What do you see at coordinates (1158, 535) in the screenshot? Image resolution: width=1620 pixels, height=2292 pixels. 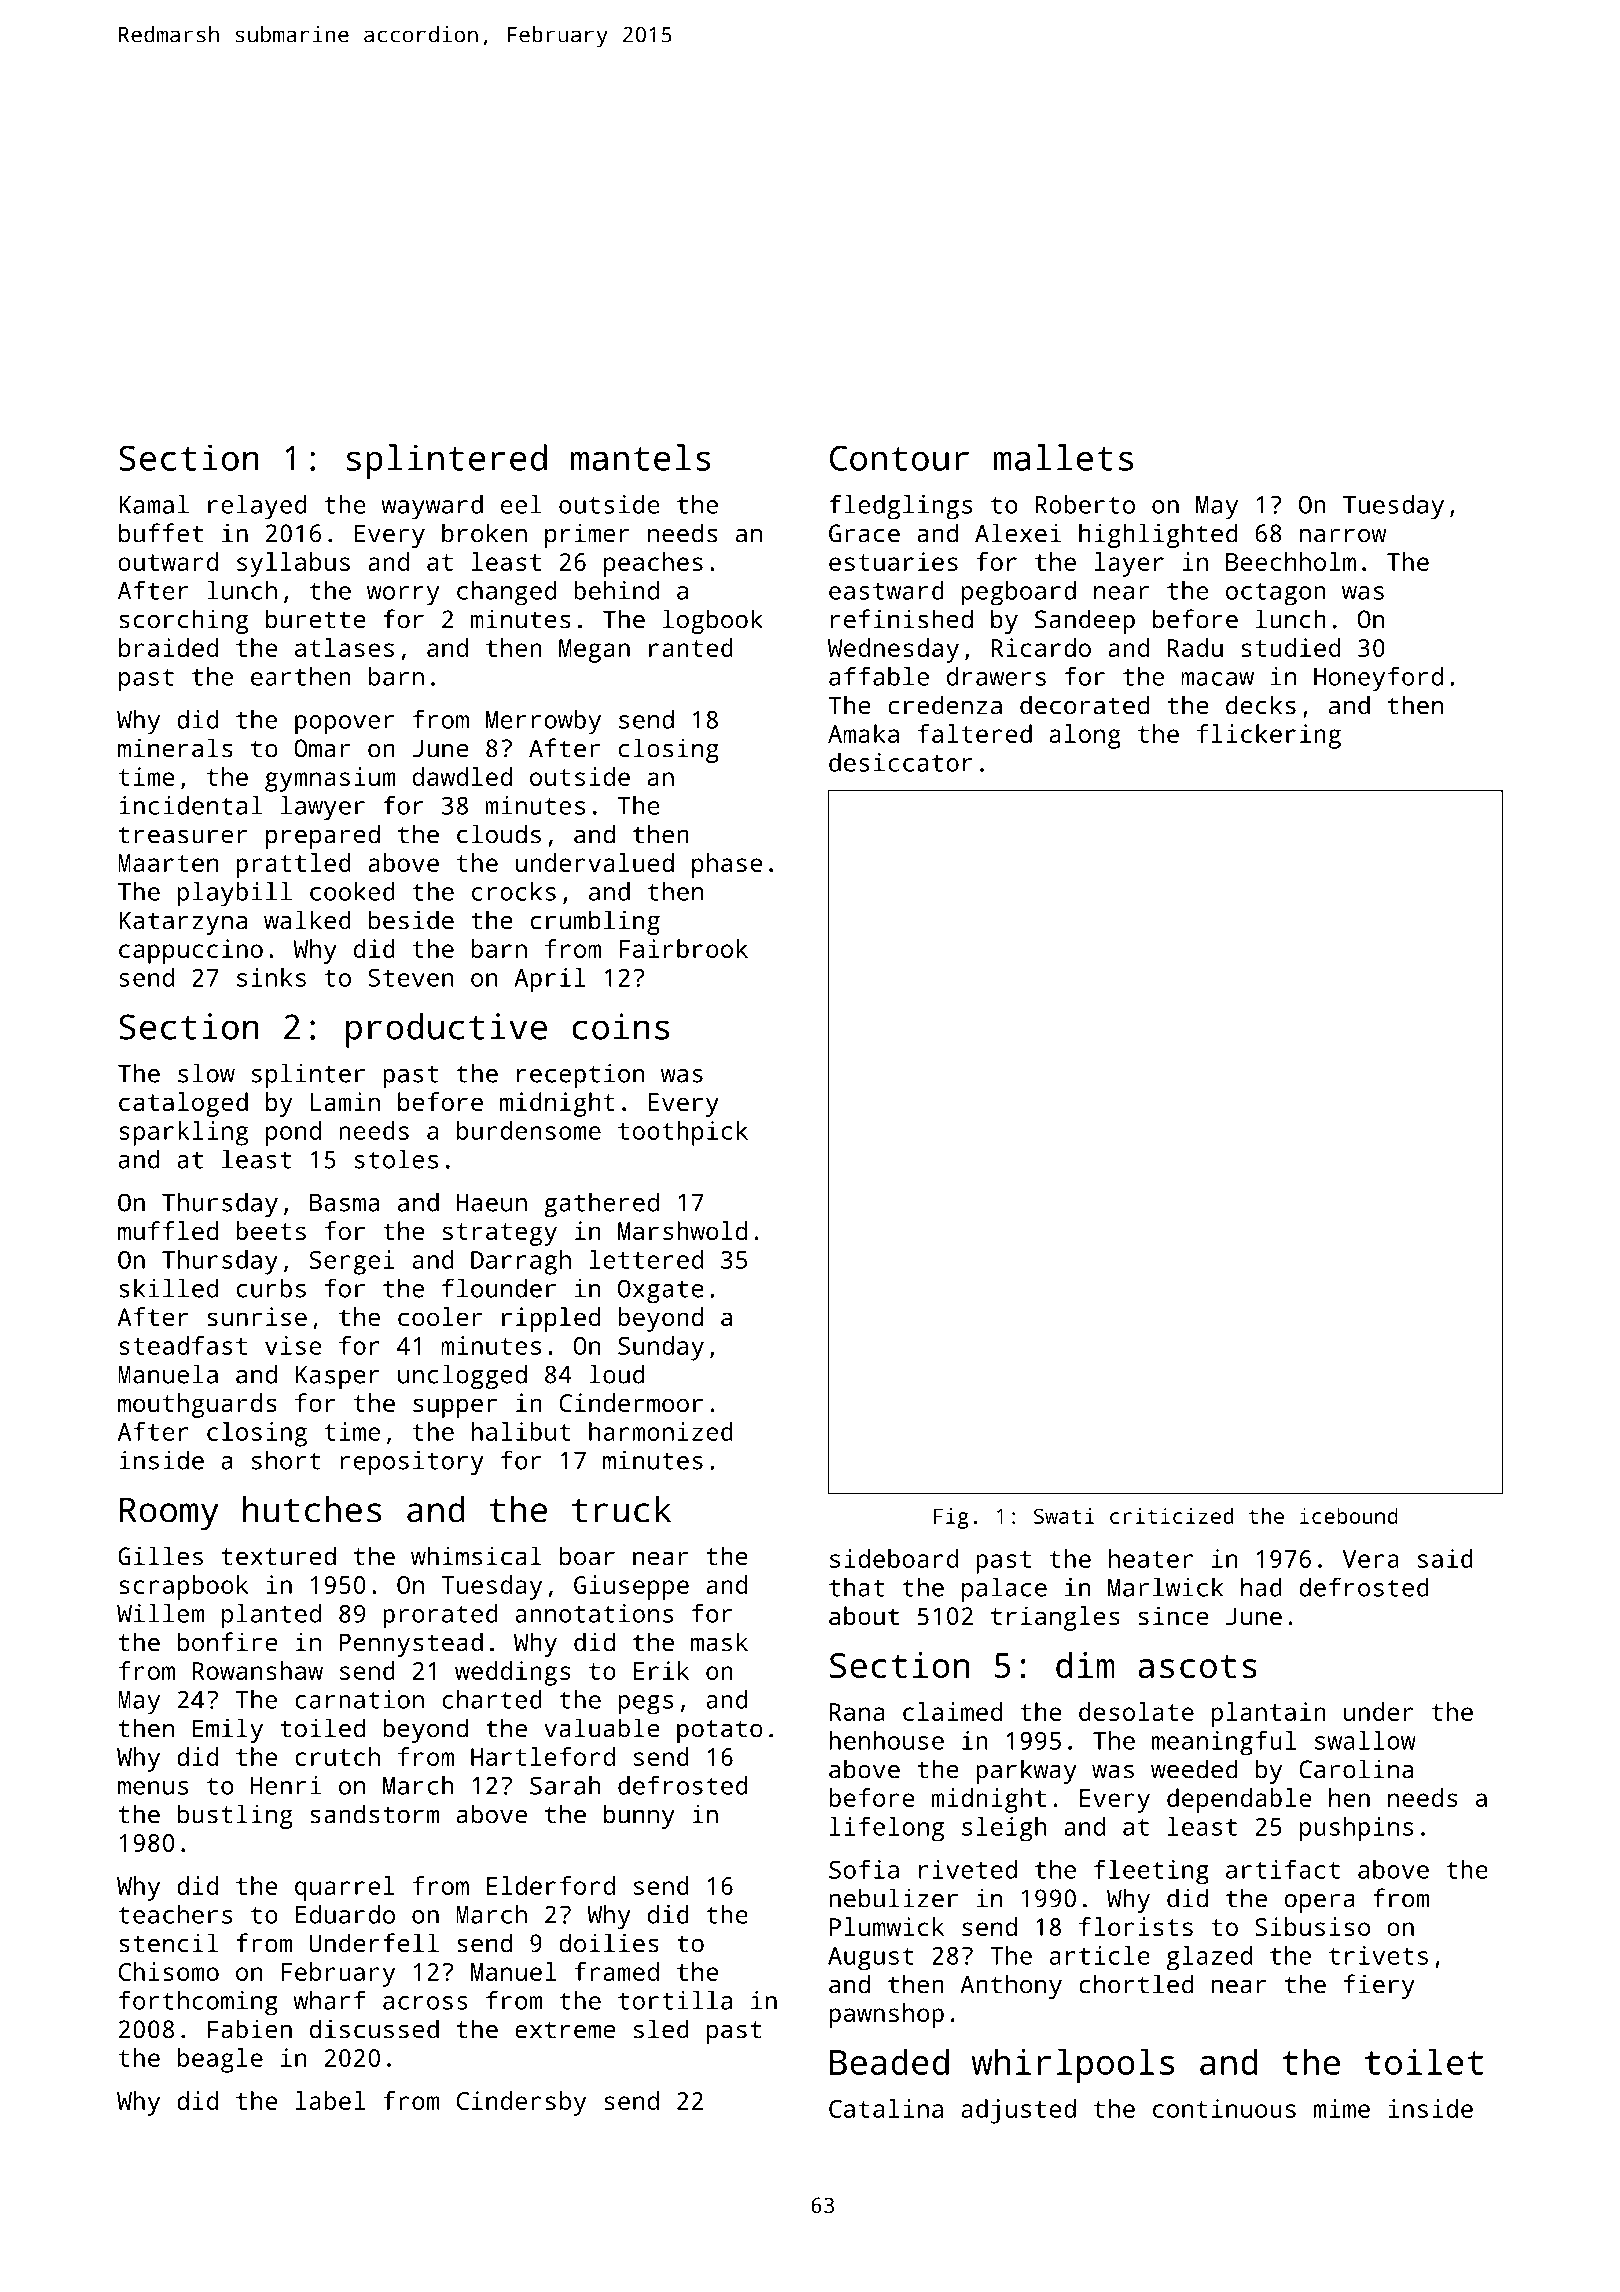 I see `highlighted` at bounding box center [1158, 535].
